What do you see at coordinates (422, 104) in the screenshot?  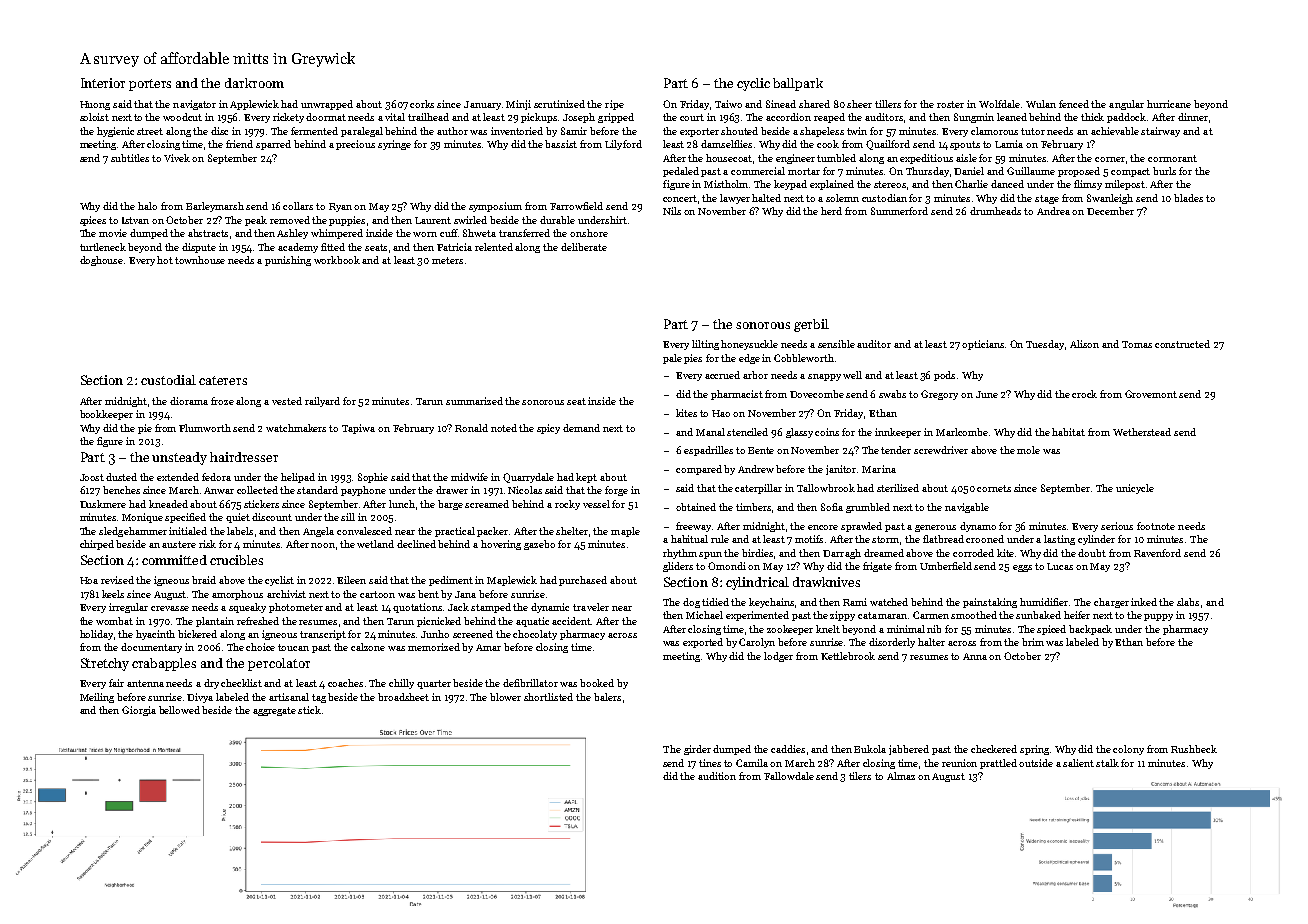 I see `corks` at bounding box center [422, 104].
